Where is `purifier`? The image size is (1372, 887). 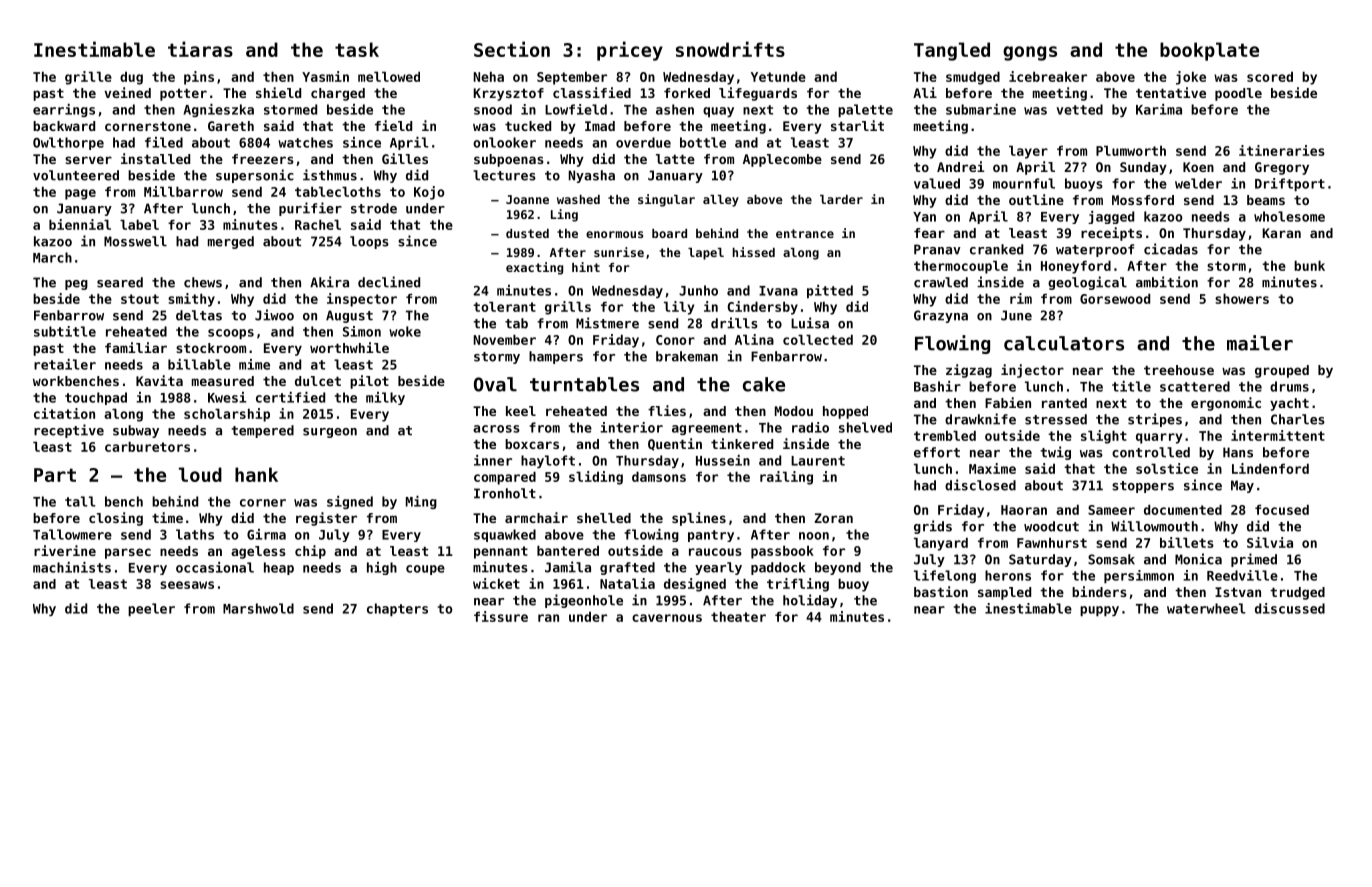
purifier is located at coordinates (310, 209).
